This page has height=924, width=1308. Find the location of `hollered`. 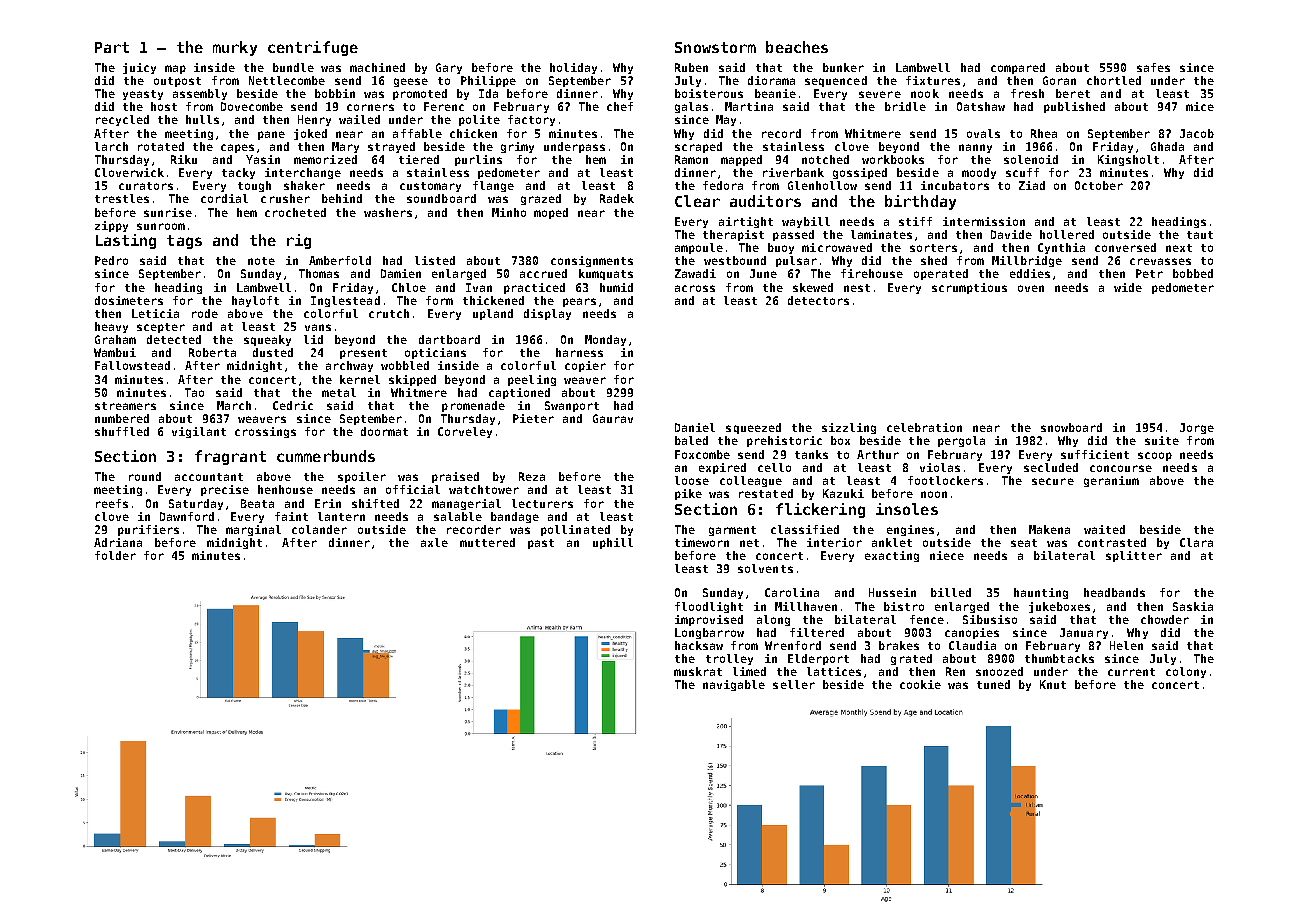

hollered is located at coordinates (1067, 234).
